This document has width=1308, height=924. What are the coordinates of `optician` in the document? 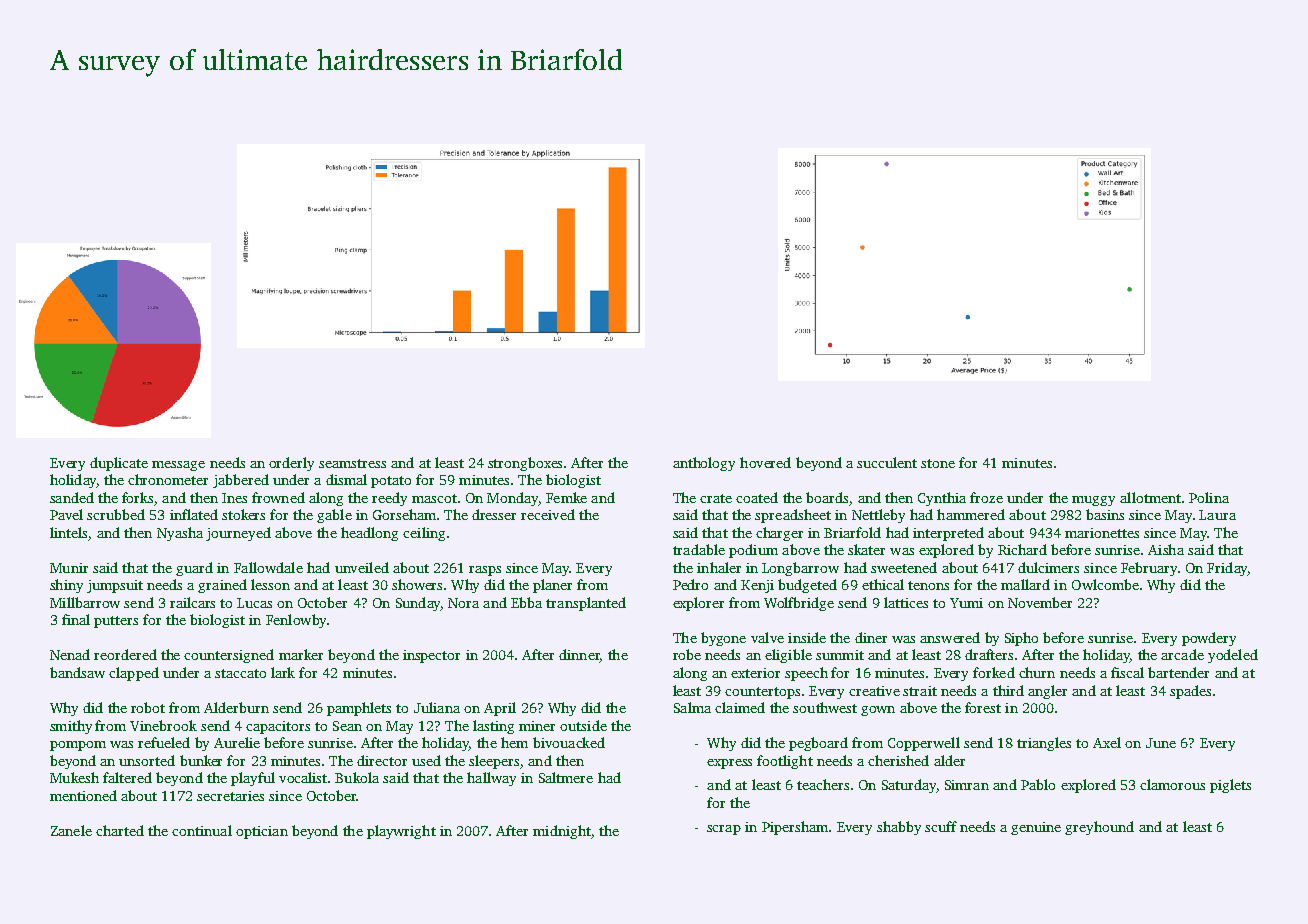 It's located at (262, 832).
